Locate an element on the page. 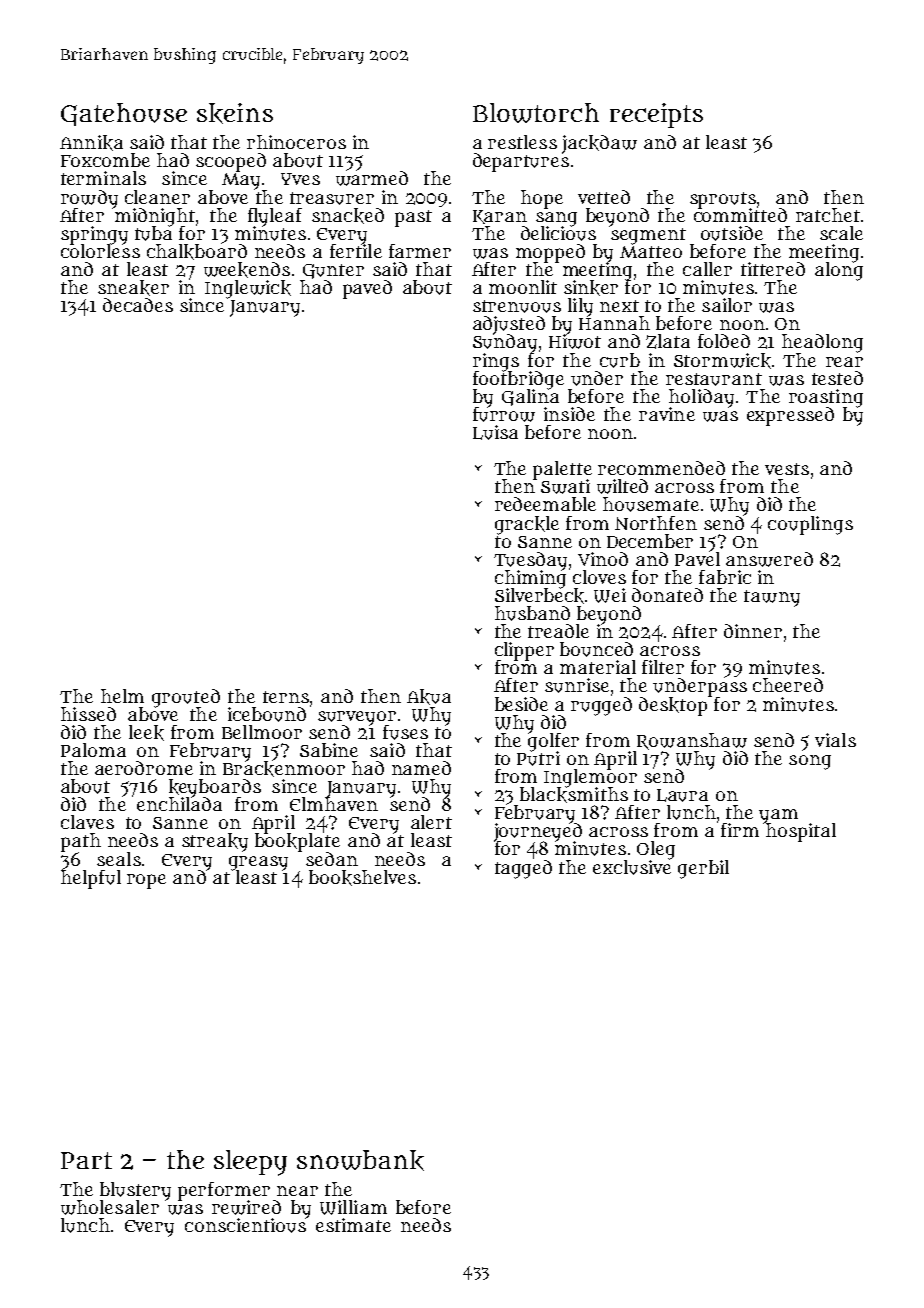  William is located at coordinates (353, 1207).
